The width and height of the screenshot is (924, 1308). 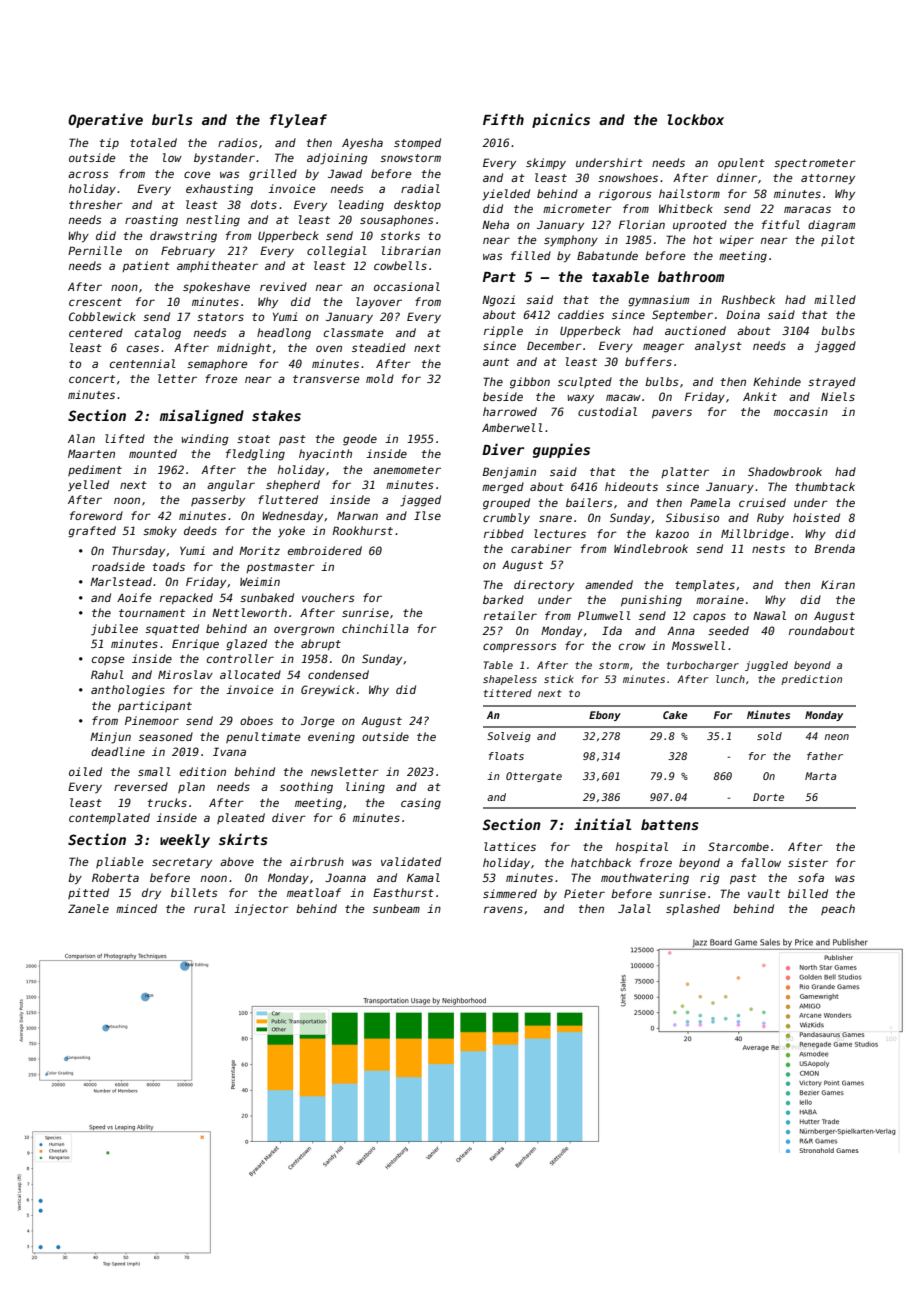 I want to click on wiper, so click(x=737, y=240).
